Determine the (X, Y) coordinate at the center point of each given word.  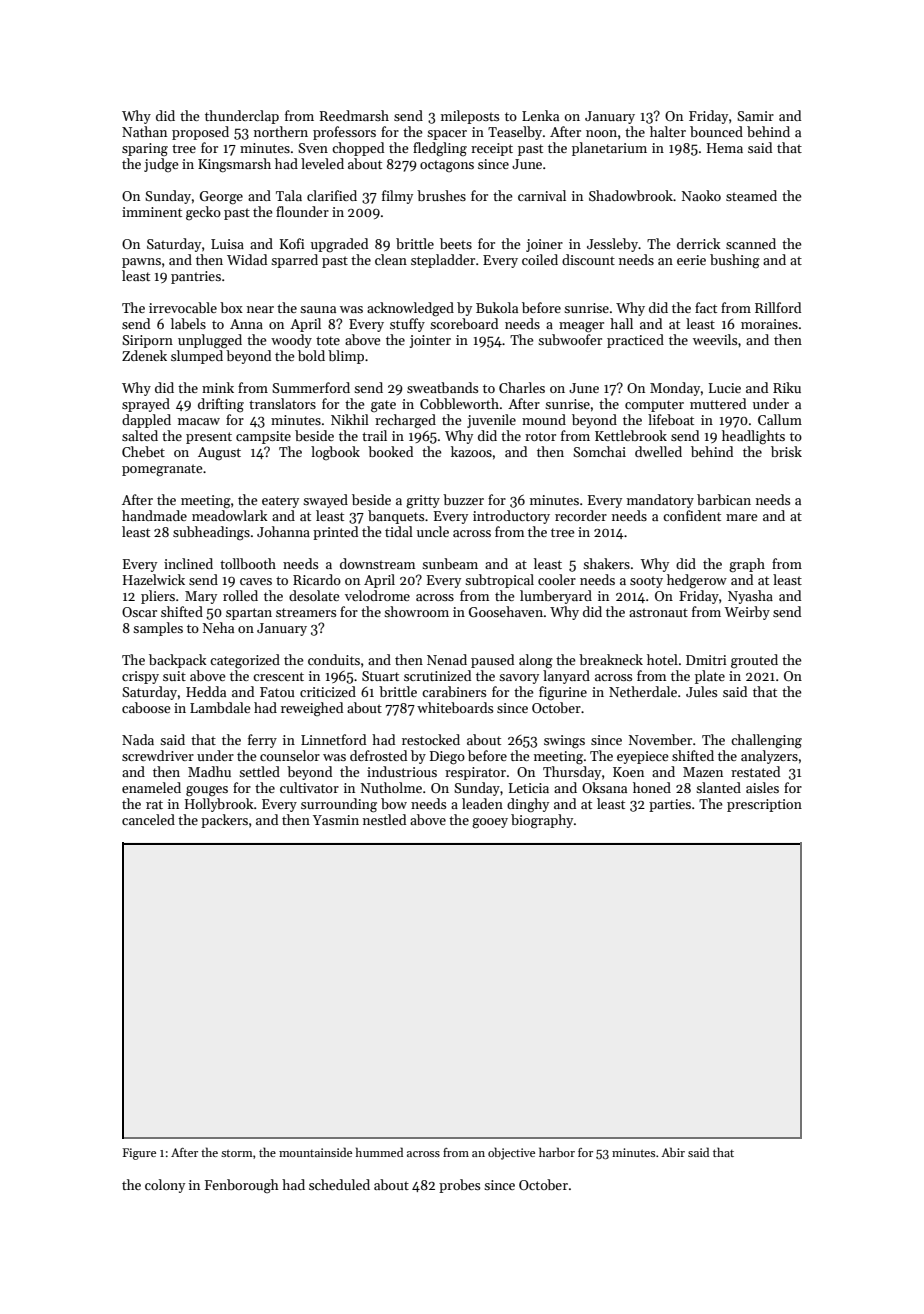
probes (459, 1186)
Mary (201, 597)
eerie (691, 260)
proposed (200, 133)
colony (165, 1186)
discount (588, 259)
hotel (662, 659)
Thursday (572, 773)
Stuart (380, 676)
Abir (673, 1152)
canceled (148, 819)
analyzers (769, 757)
